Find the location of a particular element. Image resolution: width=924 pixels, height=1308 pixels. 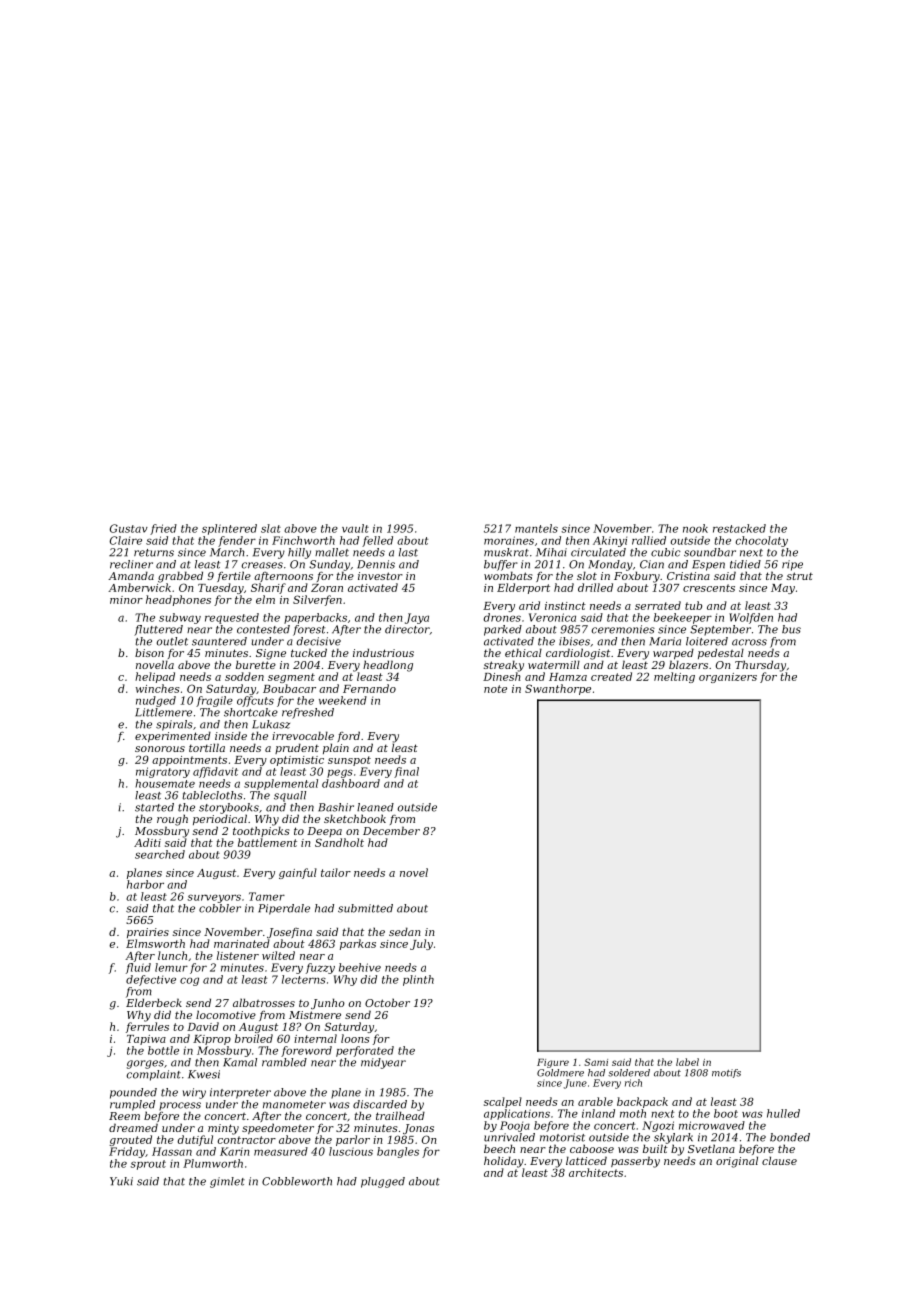

recliner is located at coordinates (131, 564).
